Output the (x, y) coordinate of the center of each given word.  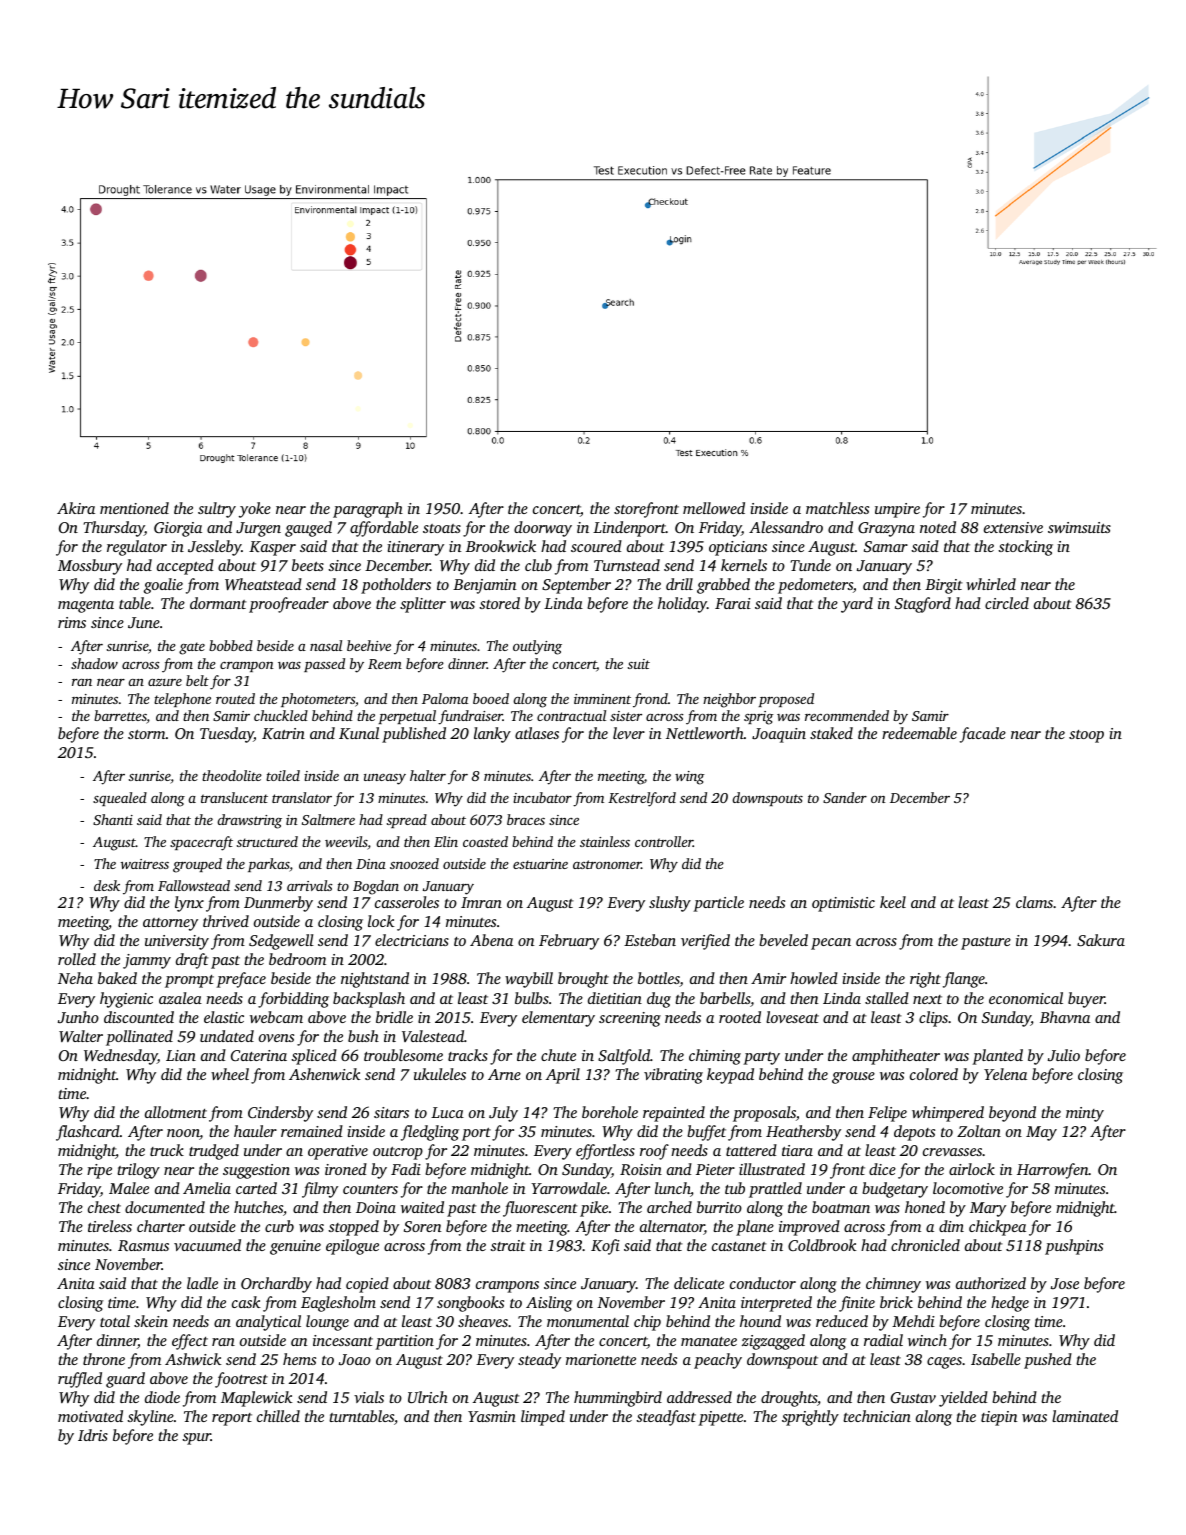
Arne (504, 1074)
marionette (601, 1359)
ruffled (80, 1380)
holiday (682, 605)
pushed (1048, 1361)
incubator (542, 797)
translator (302, 797)
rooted (740, 1017)
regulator (137, 548)
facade (983, 735)
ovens (276, 1038)
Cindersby (280, 1114)
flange (964, 980)
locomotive (968, 1188)
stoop (1086, 736)
